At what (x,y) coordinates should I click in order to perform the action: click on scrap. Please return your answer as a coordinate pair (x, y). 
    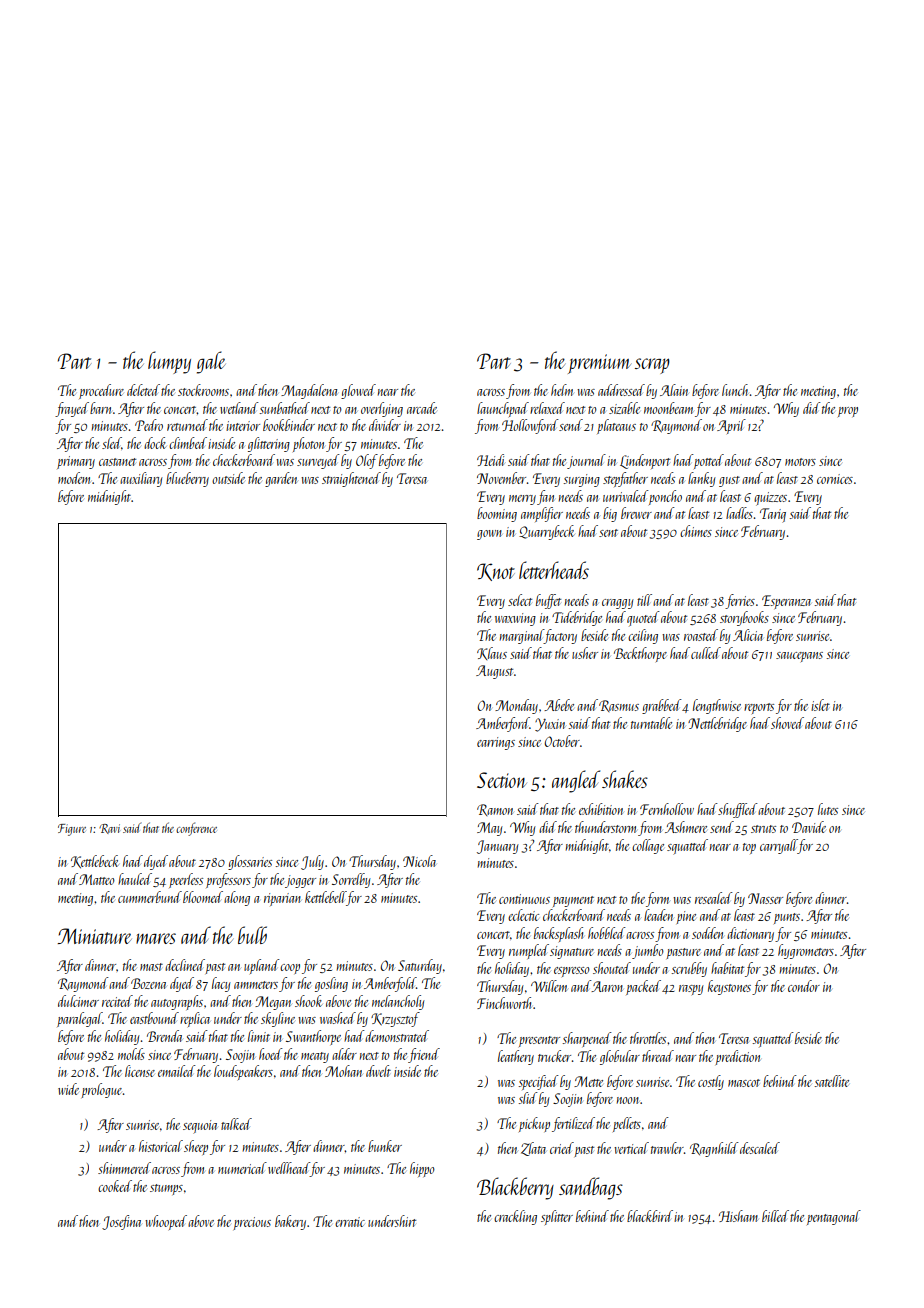
    Looking at the image, I should click on (652, 366).
